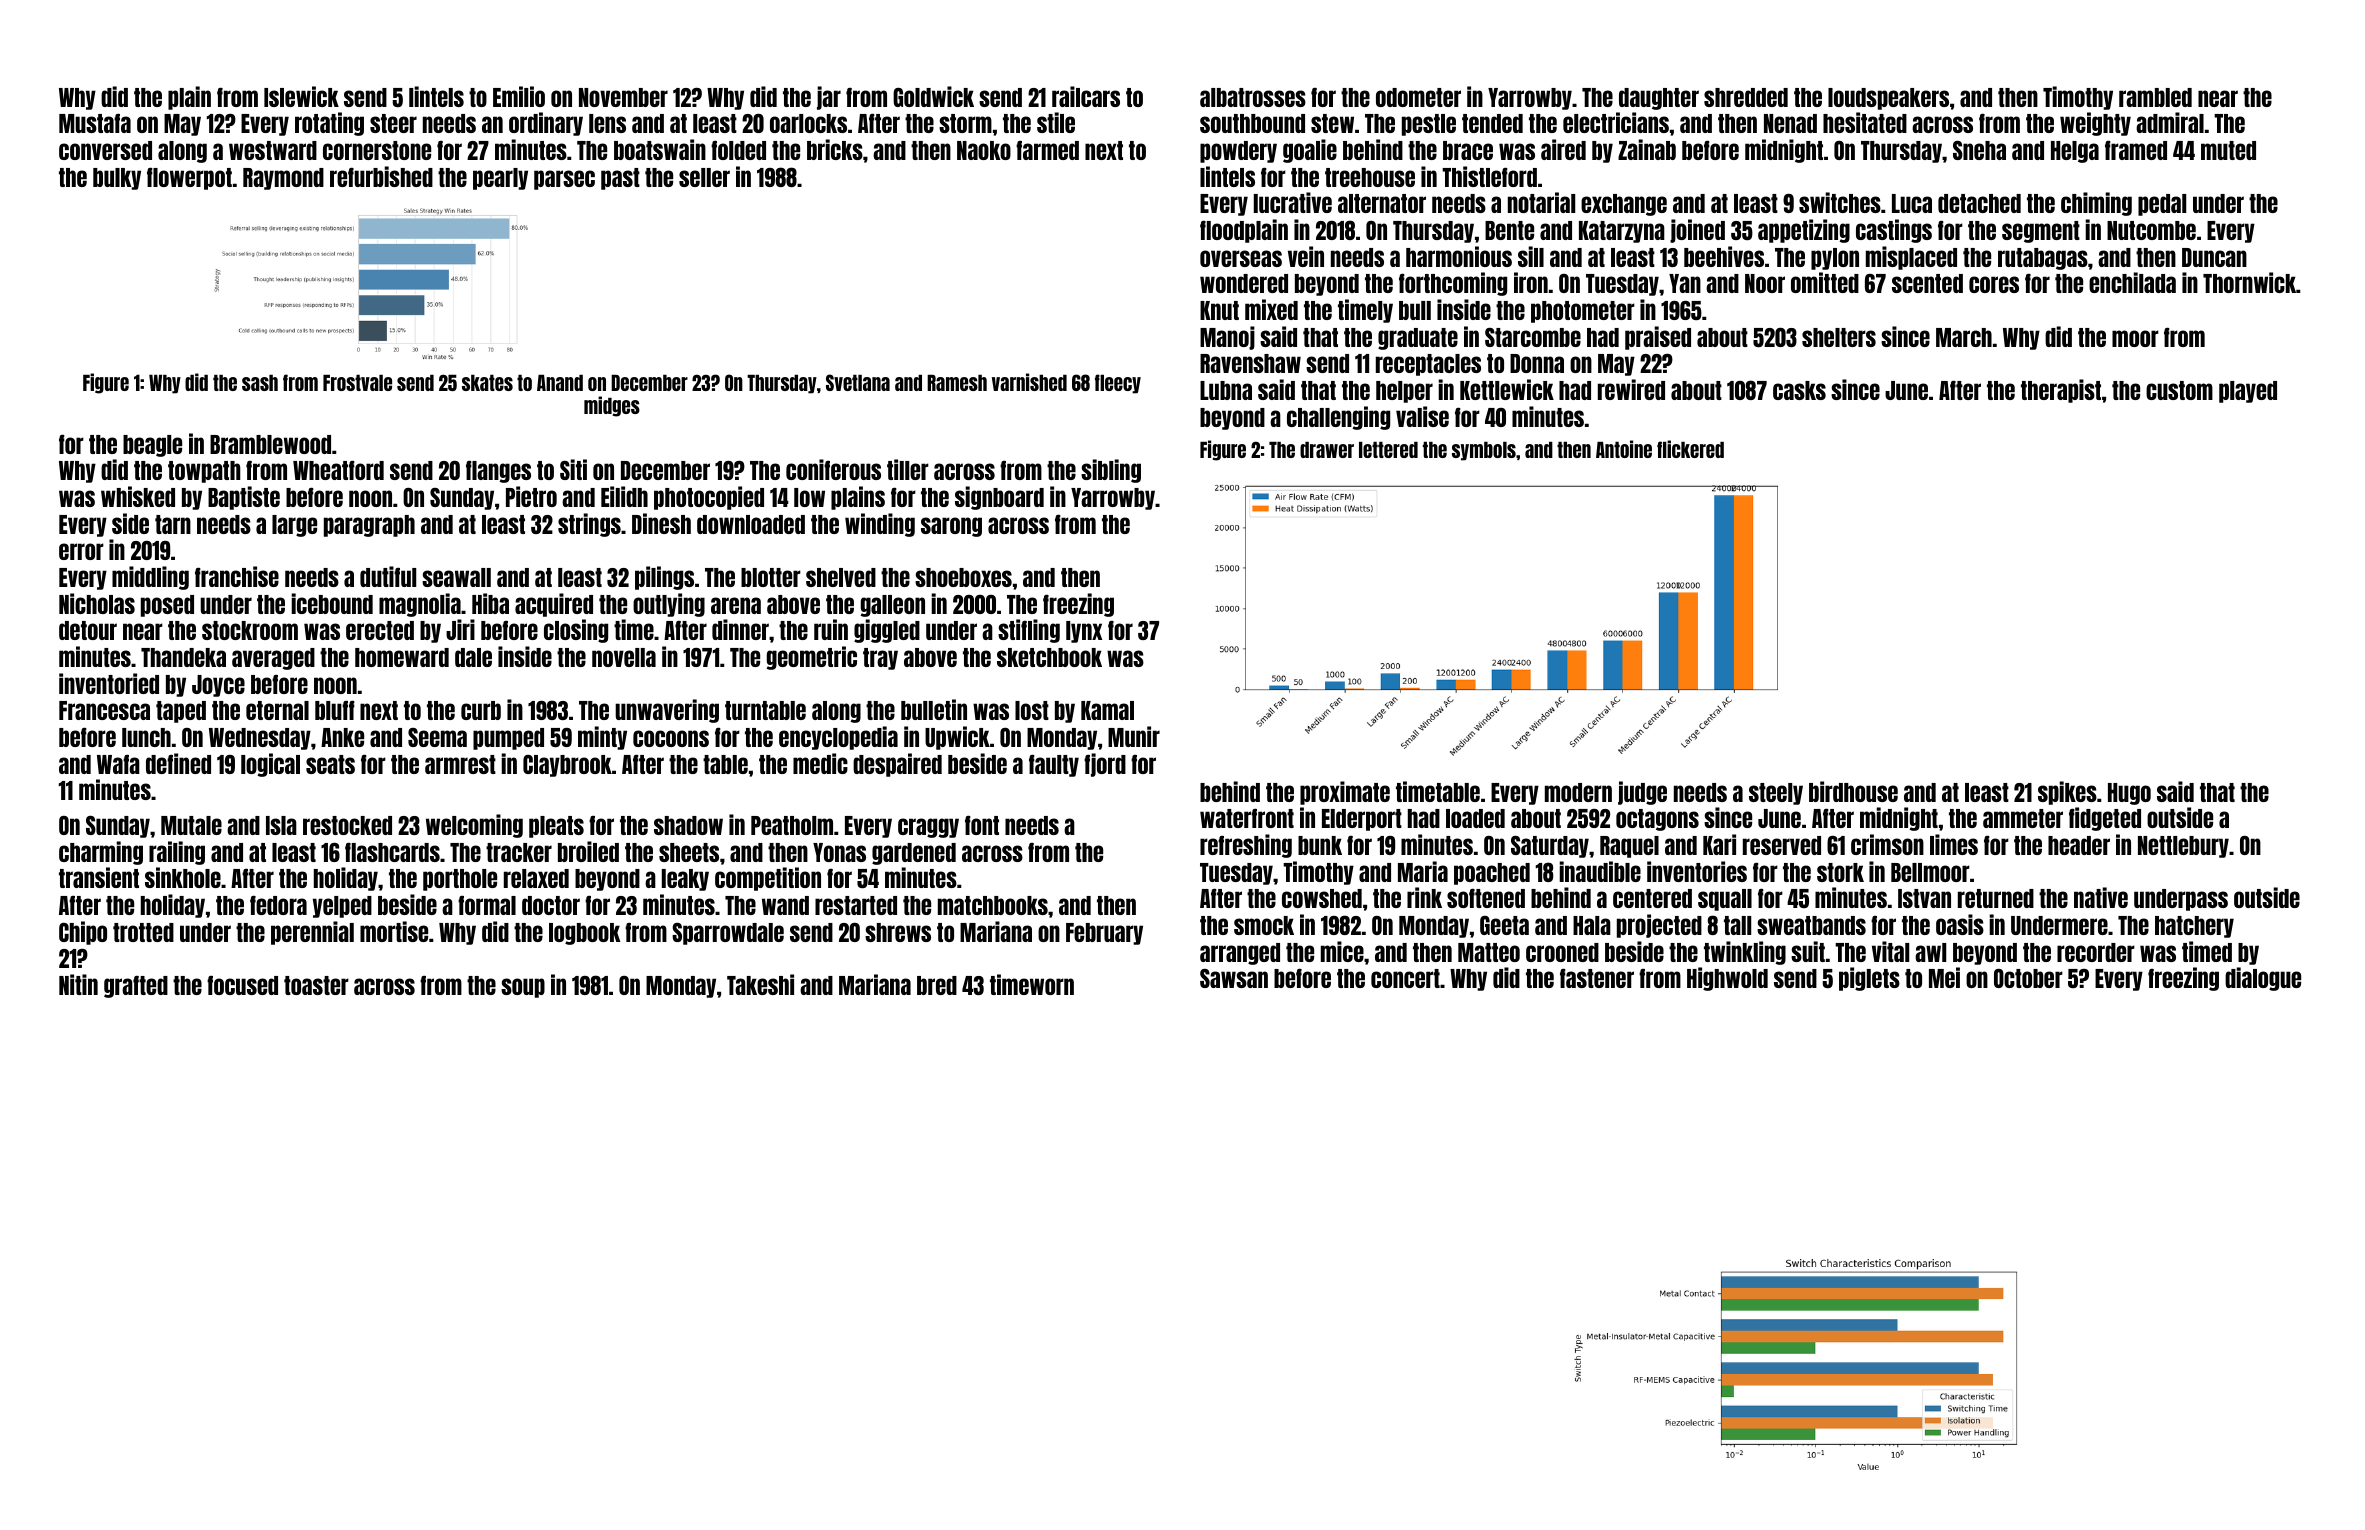 The width and height of the screenshot is (2365, 1530). What do you see at coordinates (811, 658) in the screenshot?
I see `geometric` at bounding box center [811, 658].
